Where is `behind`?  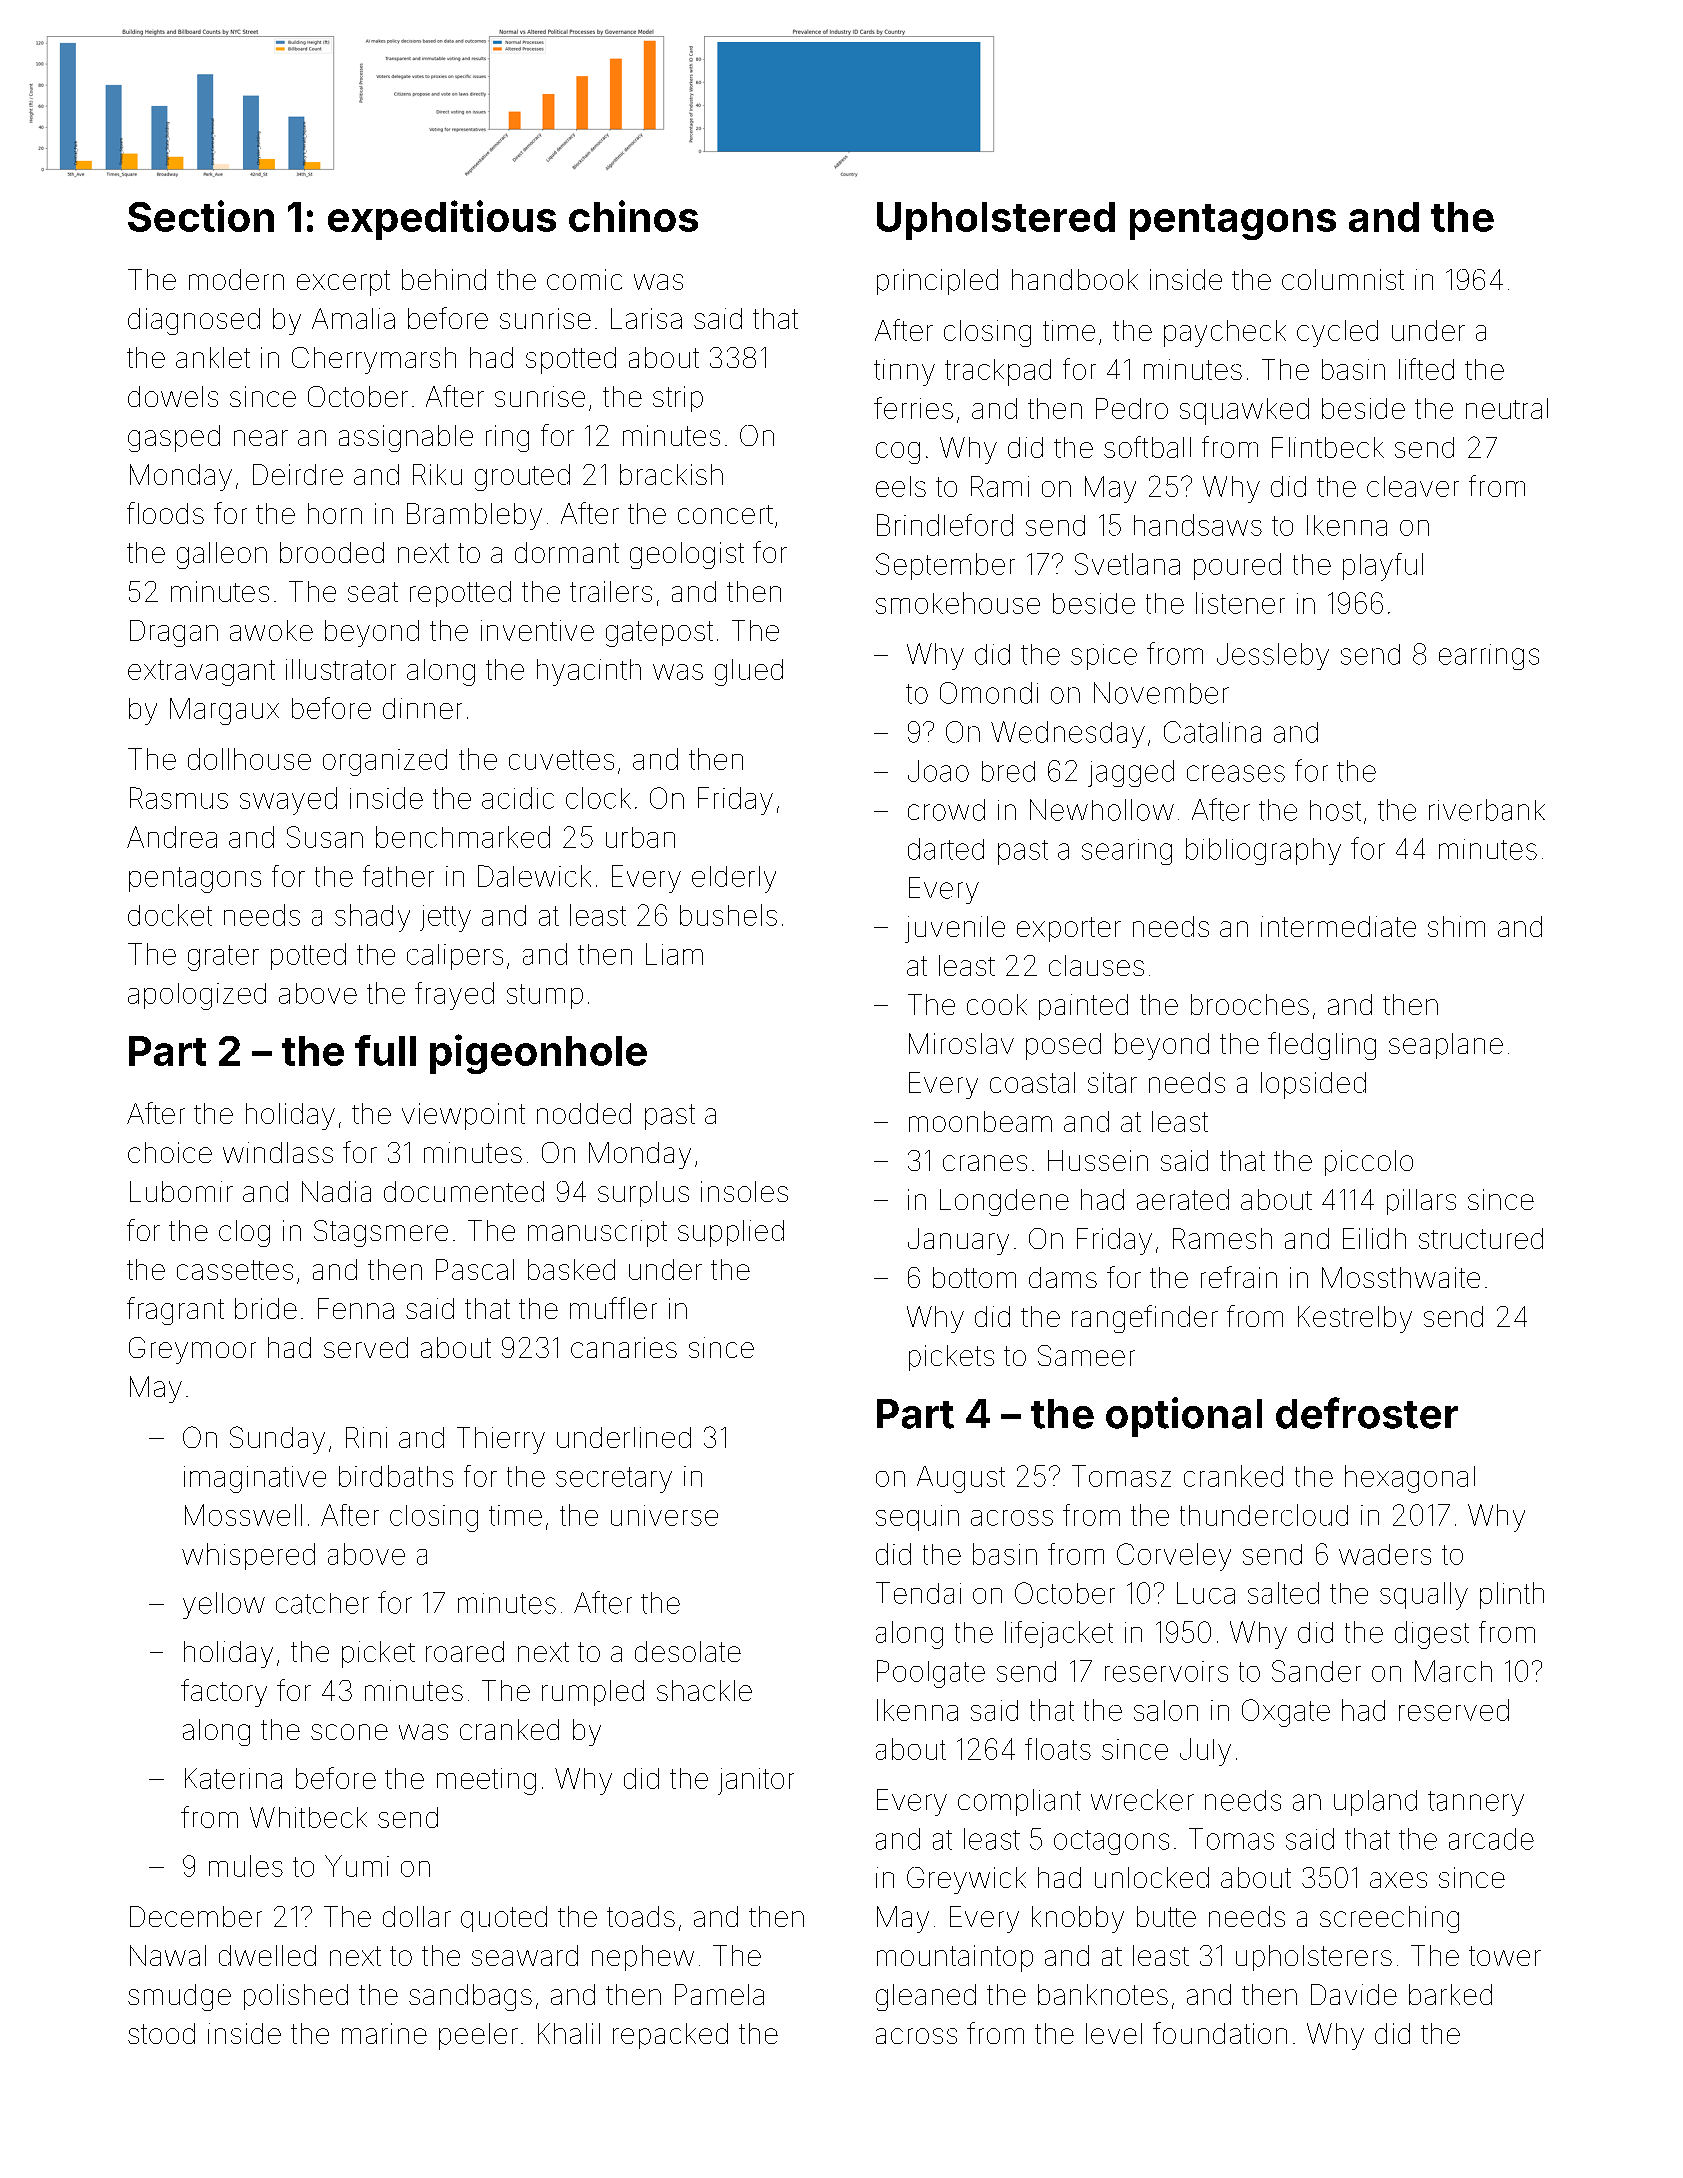
behind is located at coordinates (444, 279).
